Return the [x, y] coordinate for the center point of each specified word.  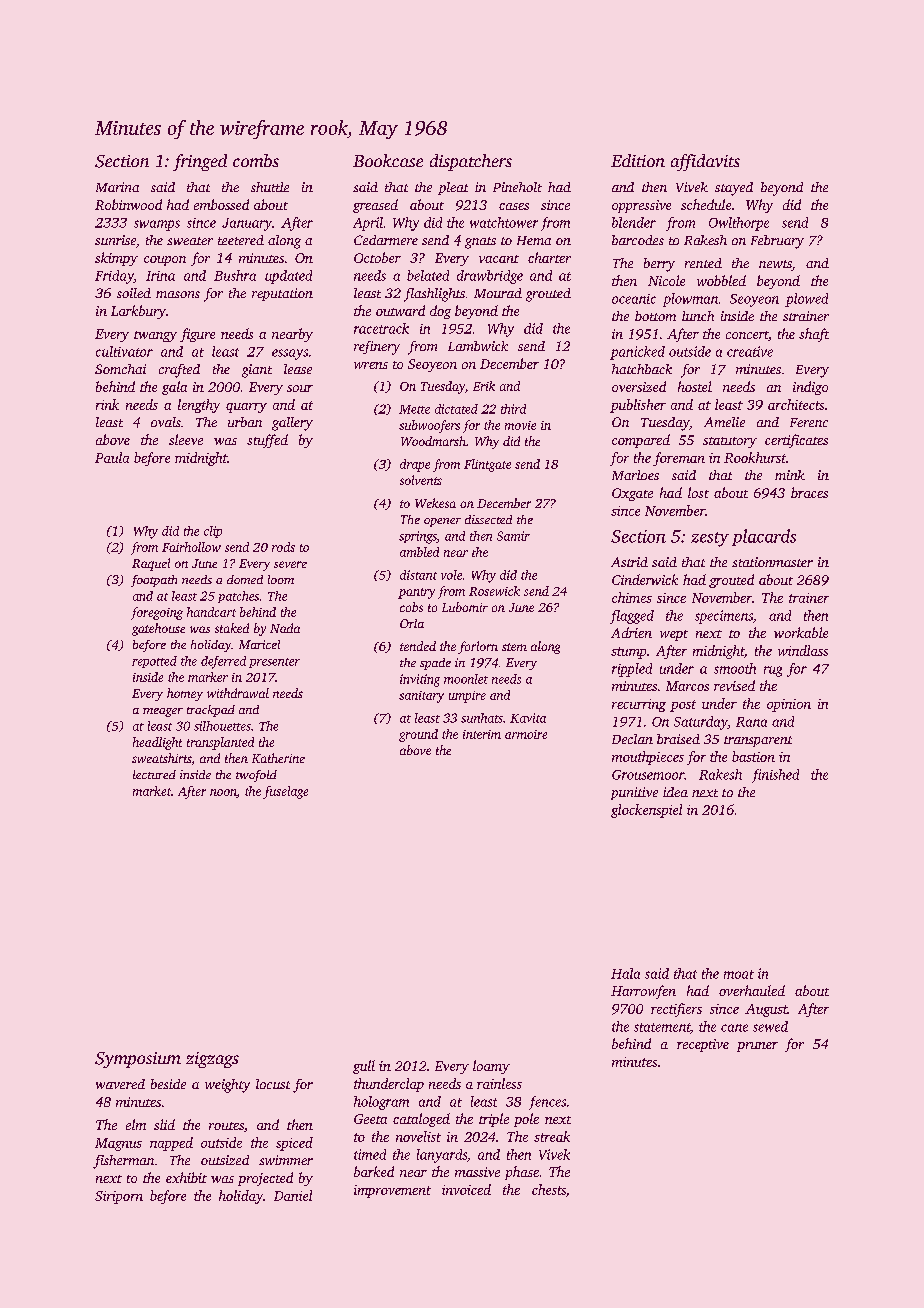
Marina [117, 187]
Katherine [278, 758]
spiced [294, 1144]
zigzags [212, 1060]
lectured [154, 774]
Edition [638, 160]
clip [213, 532]
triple [494, 1120]
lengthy [199, 406]
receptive [703, 1045]
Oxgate [632, 494]
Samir [513, 536]
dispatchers [471, 162]
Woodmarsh [433, 441]
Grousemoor [648, 775]
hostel [695, 386]
